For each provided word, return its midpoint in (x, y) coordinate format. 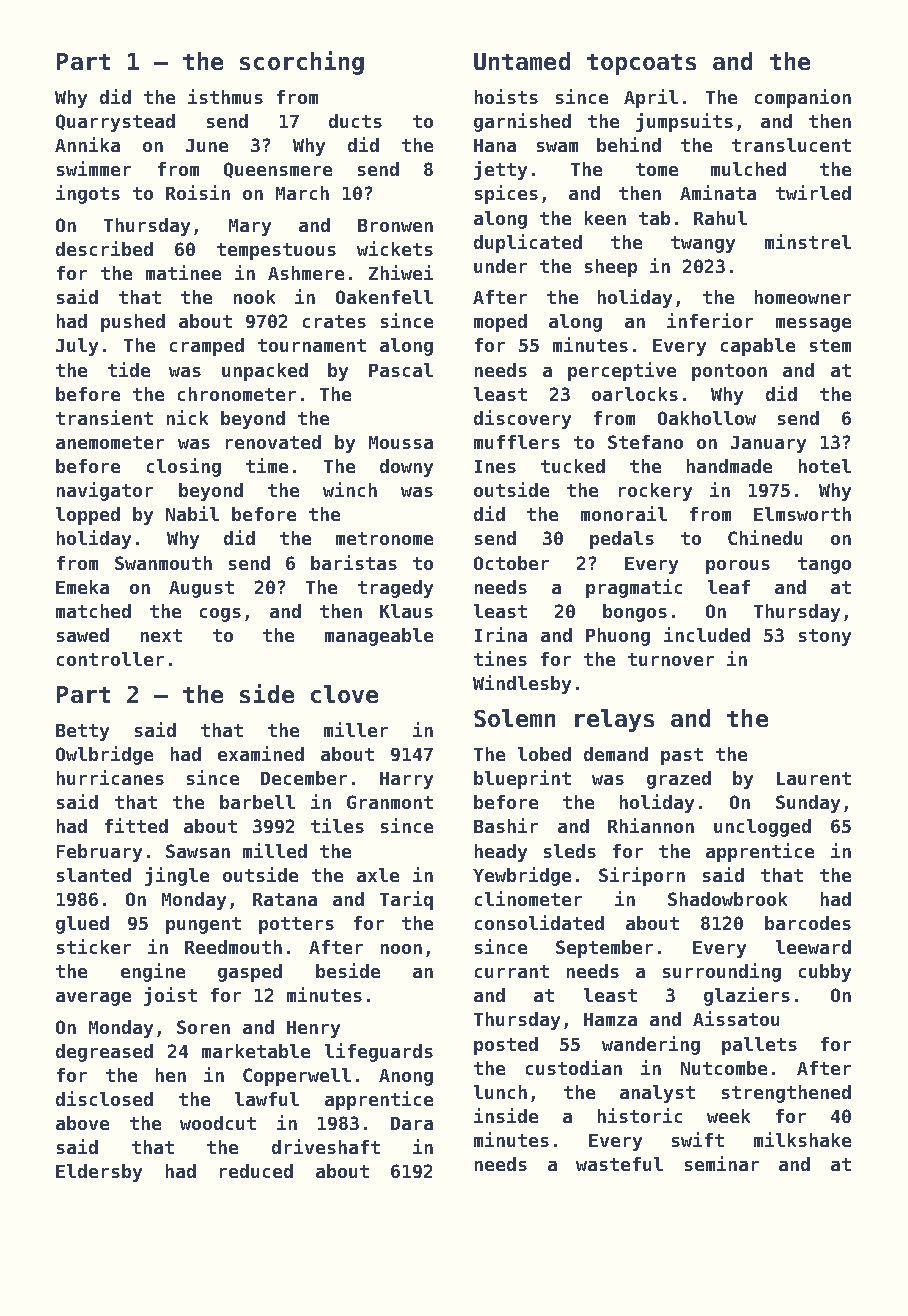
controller (110, 659)
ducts (355, 121)
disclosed (104, 1098)
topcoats (641, 64)
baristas (354, 562)
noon (401, 949)
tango (824, 565)
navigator (105, 491)
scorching (302, 63)
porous (738, 567)
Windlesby (522, 684)
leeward (813, 947)
